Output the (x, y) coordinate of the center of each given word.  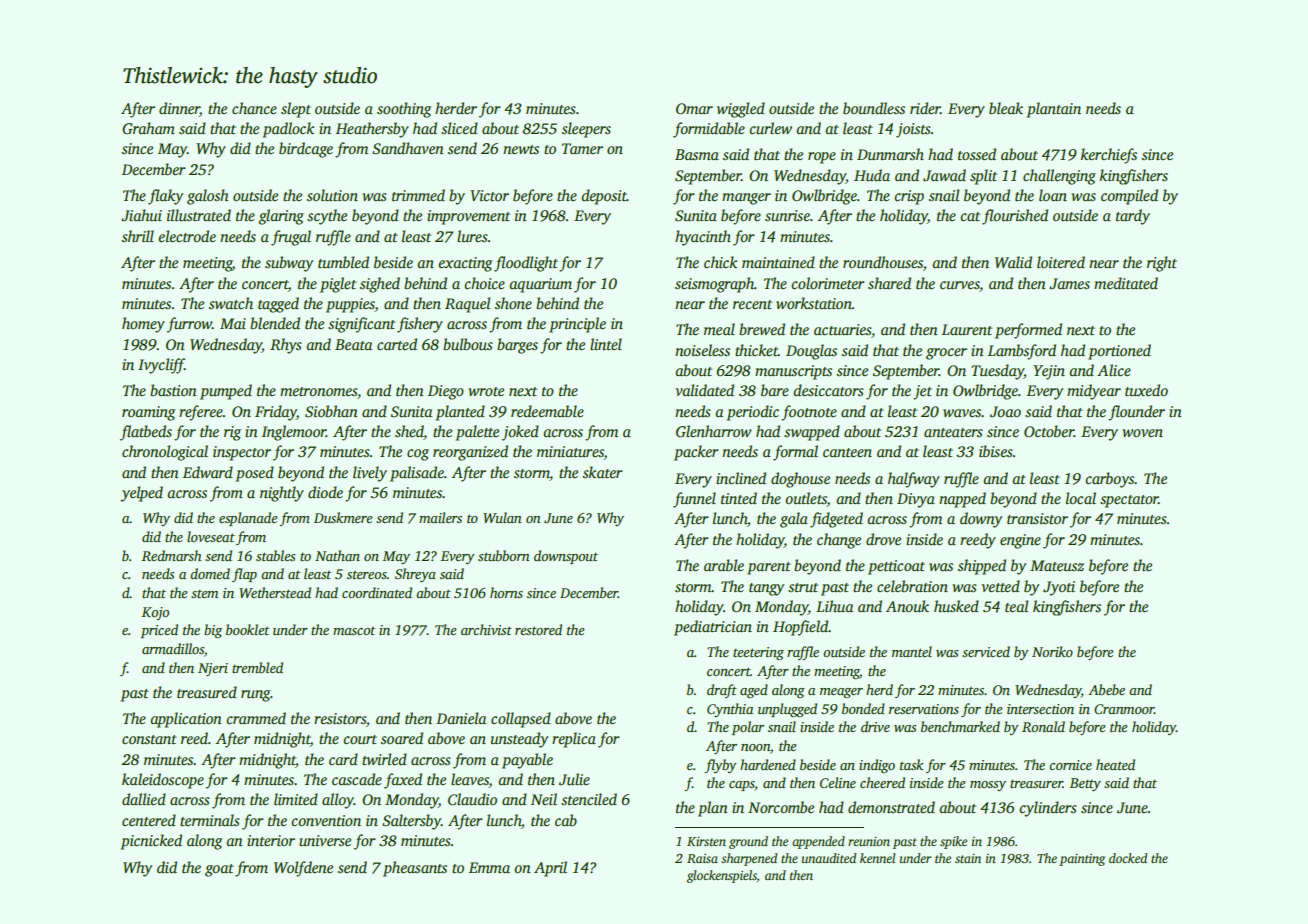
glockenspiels (722, 876)
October (1049, 431)
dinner (179, 108)
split (983, 177)
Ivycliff (161, 366)
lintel (606, 344)
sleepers (586, 130)
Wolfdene (303, 869)
